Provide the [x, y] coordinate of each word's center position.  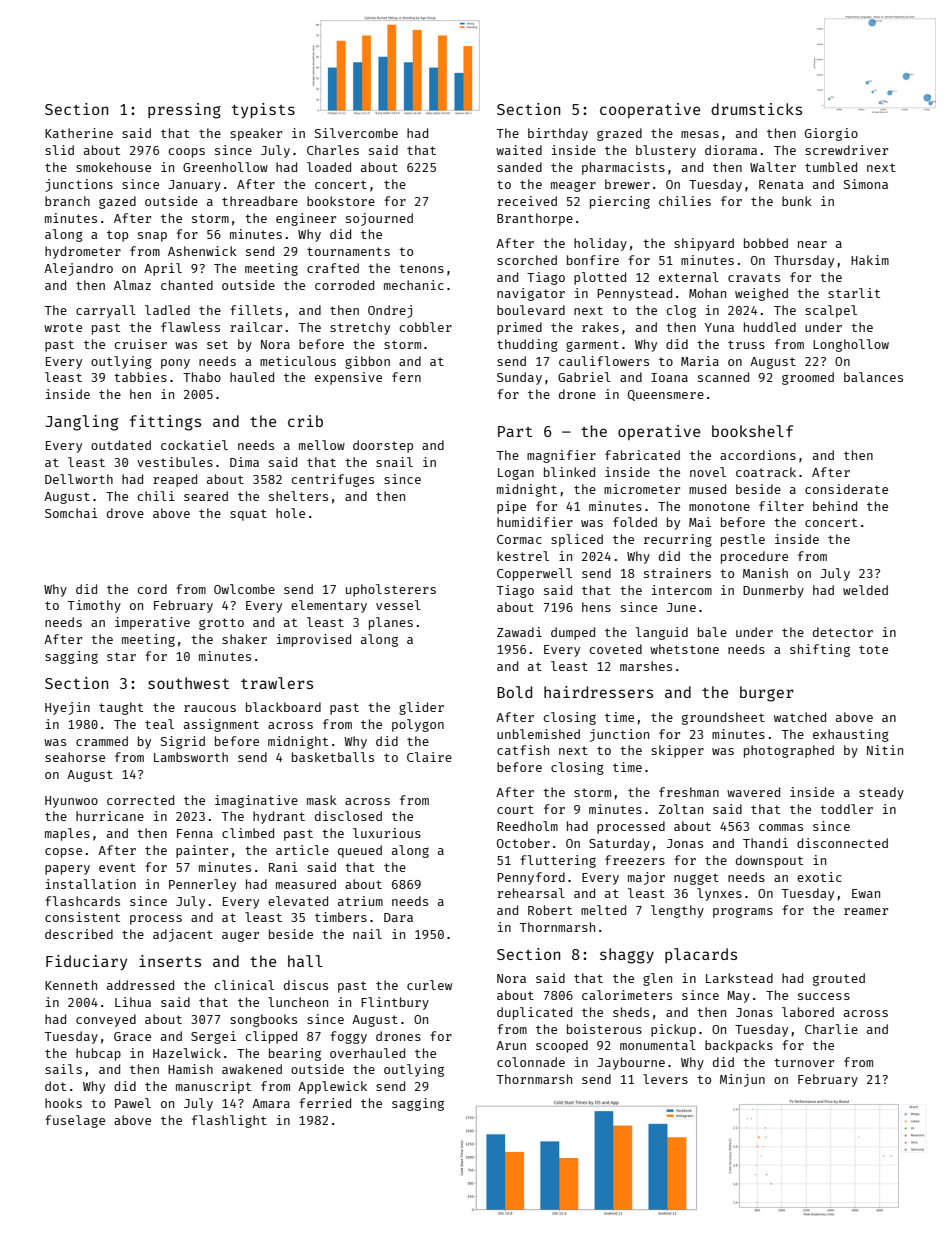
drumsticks [756, 109]
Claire [429, 757]
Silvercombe [356, 133]
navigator [531, 294]
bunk [797, 201]
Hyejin [67, 708]
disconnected [842, 843]
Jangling [82, 423]
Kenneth [71, 985]
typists [263, 110]
